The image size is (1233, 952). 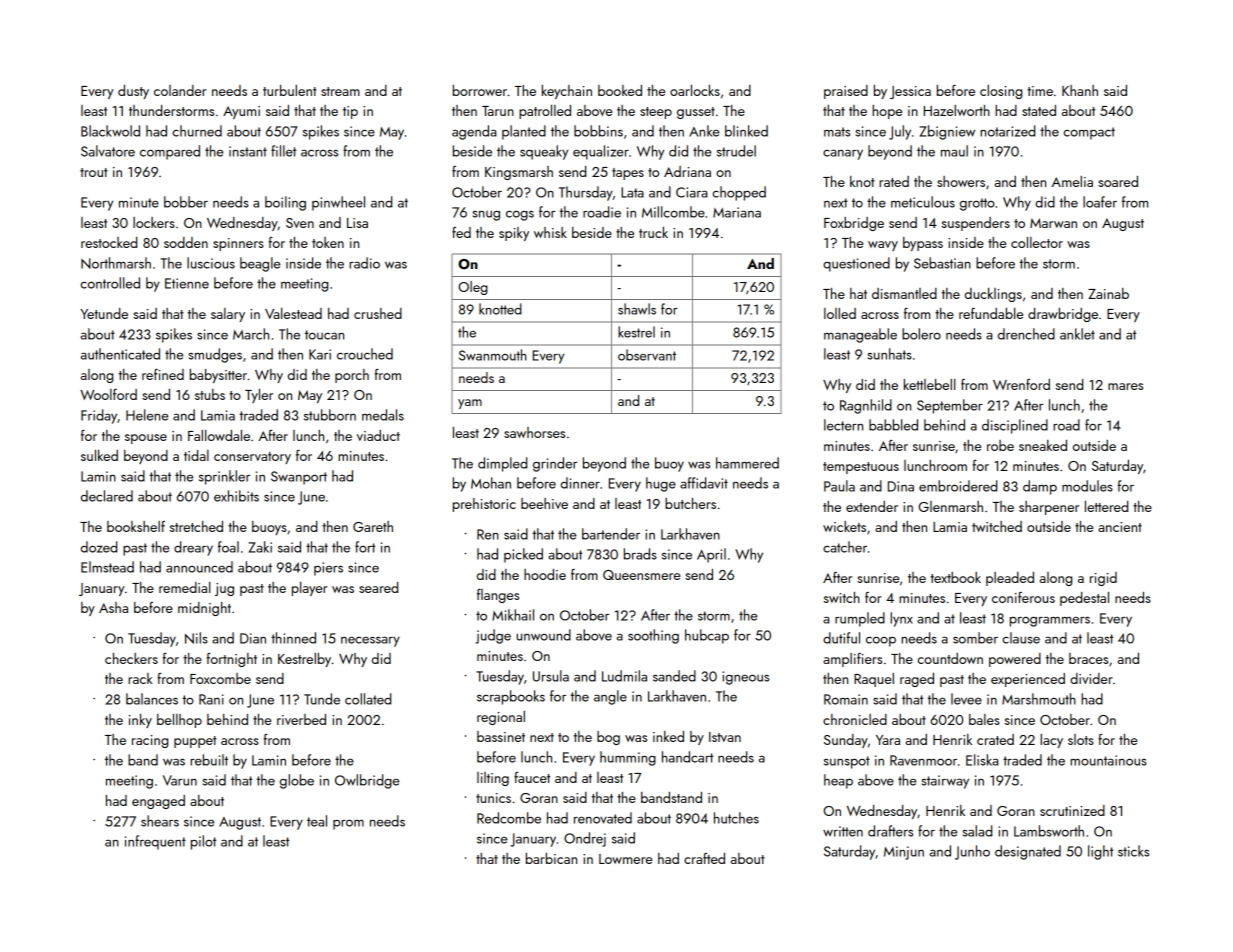 I want to click on stubborn, so click(x=330, y=415).
